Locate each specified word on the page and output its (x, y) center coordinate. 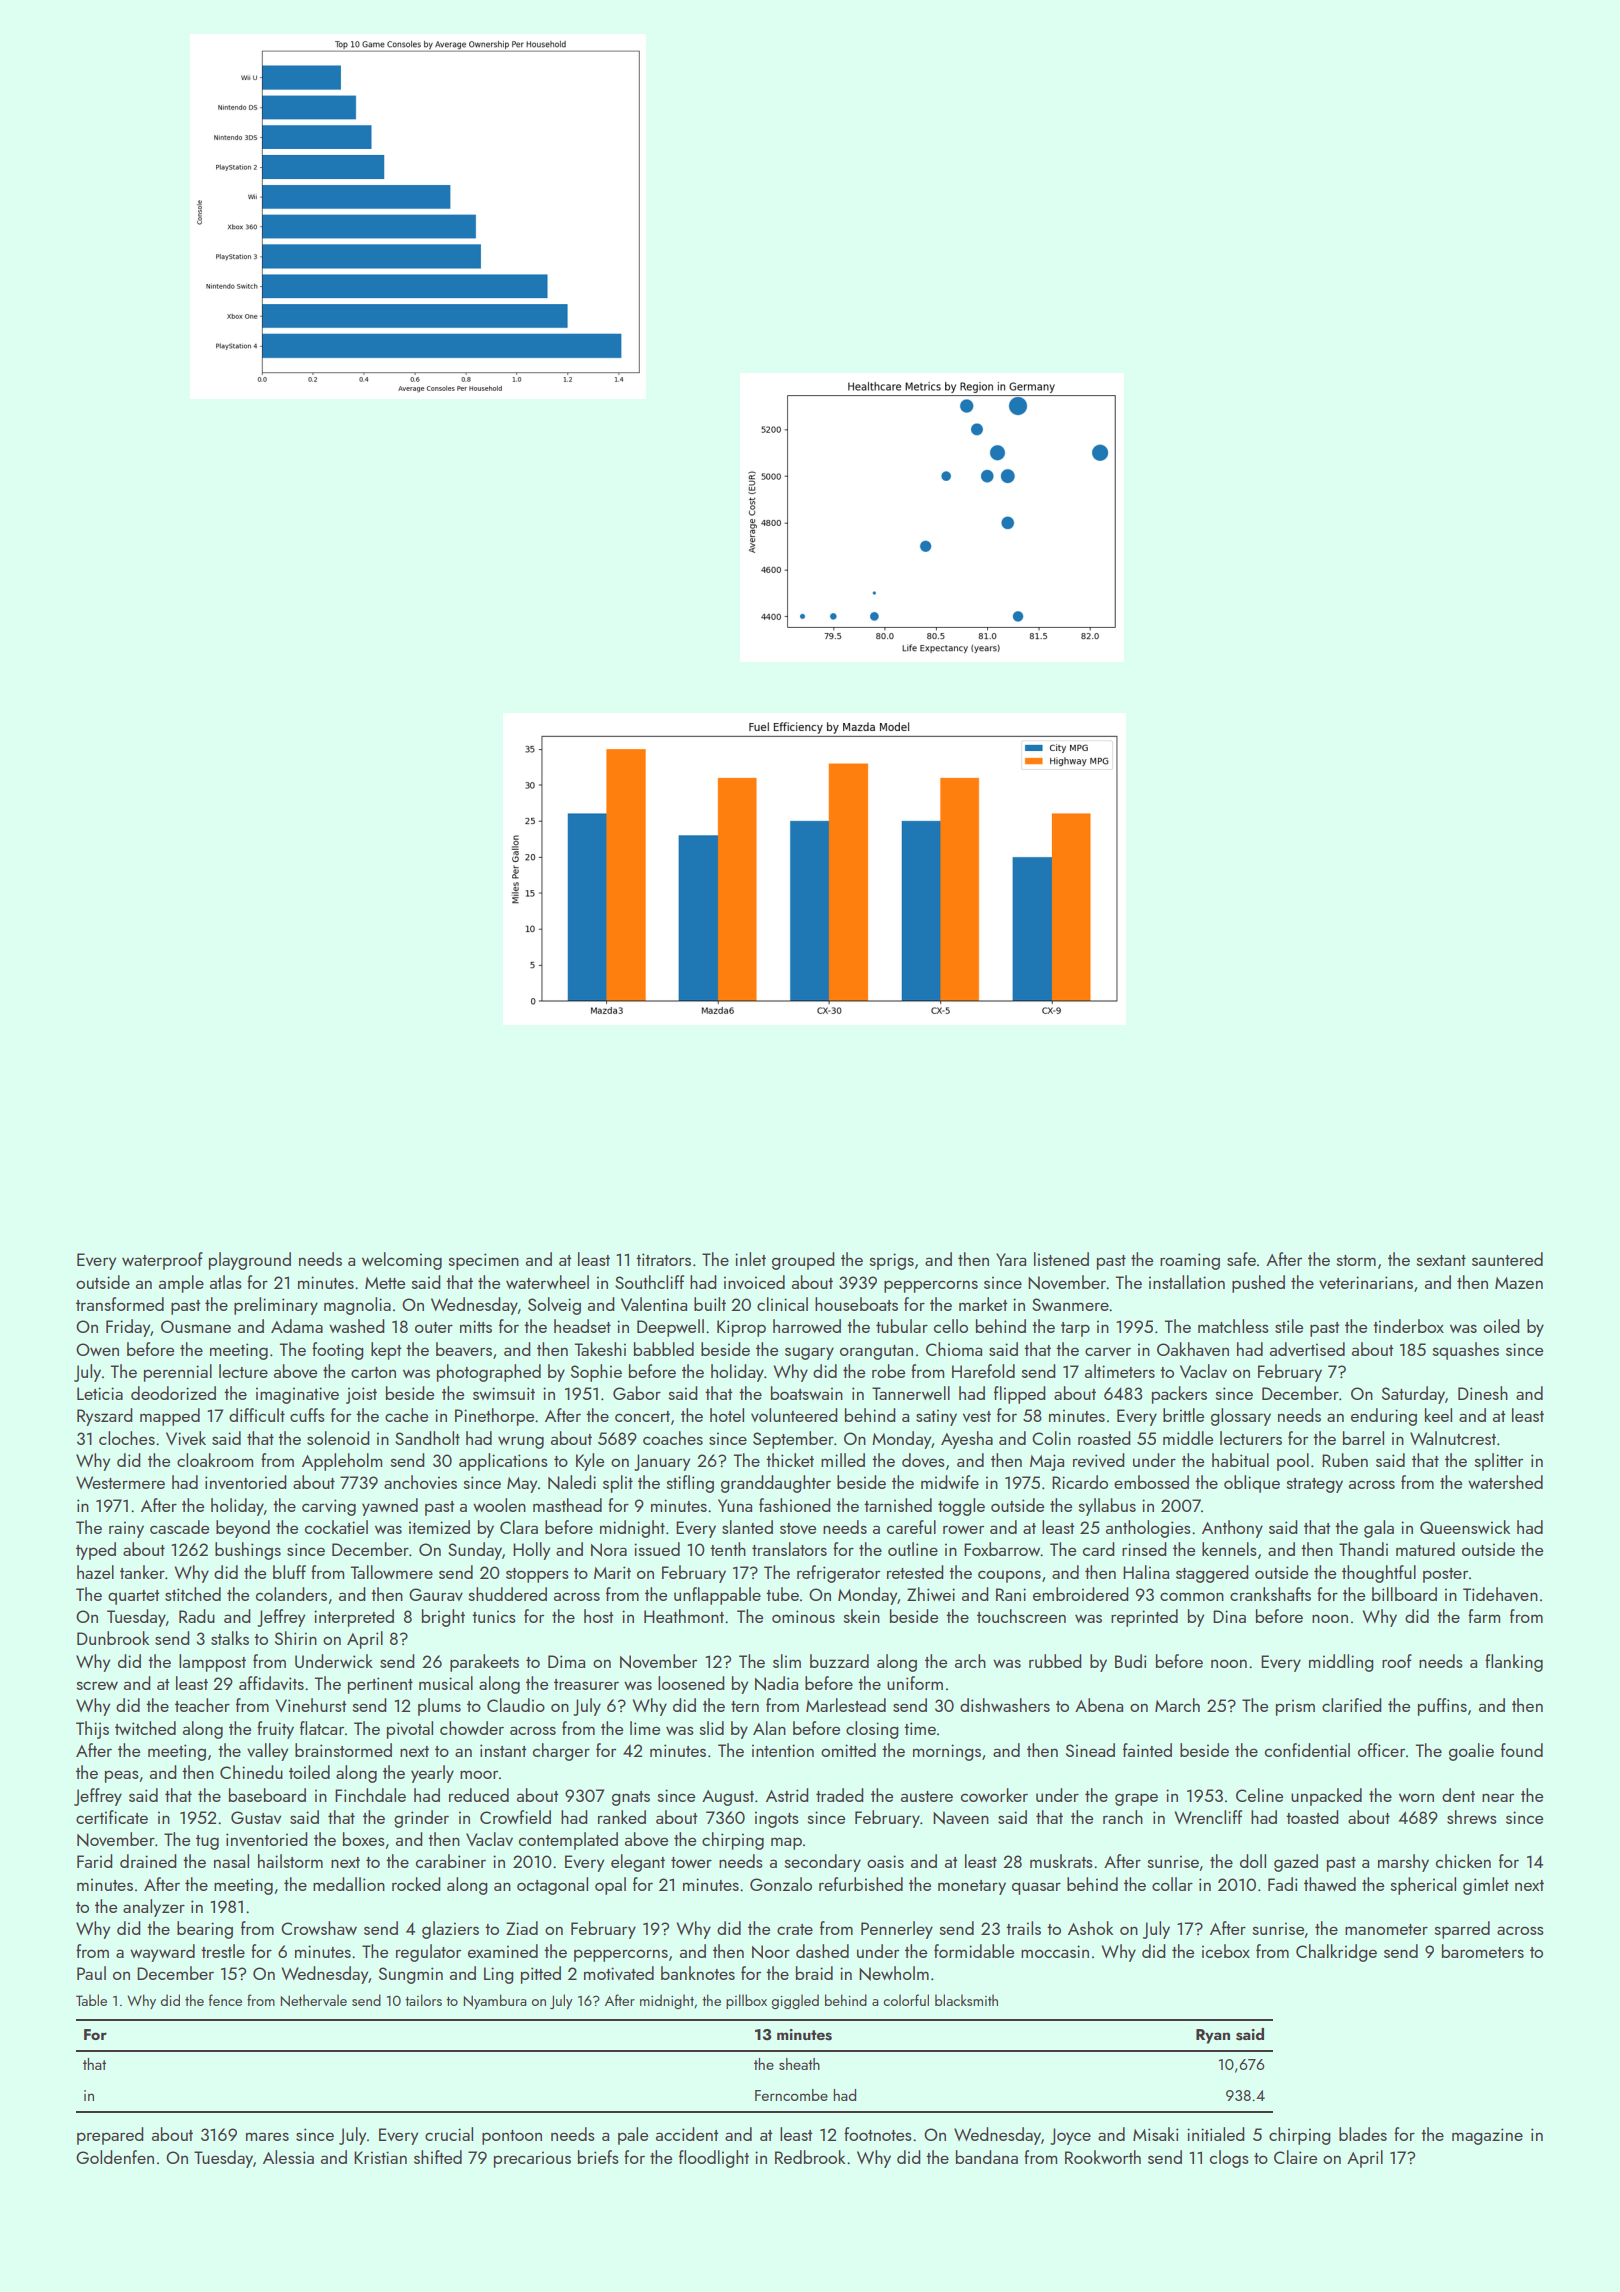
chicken (1463, 1861)
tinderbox (1408, 1326)
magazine (1487, 2136)
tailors (423, 2000)
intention (783, 1750)
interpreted (354, 1618)
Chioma (954, 1349)
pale (633, 2136)
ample (181, 1284)
